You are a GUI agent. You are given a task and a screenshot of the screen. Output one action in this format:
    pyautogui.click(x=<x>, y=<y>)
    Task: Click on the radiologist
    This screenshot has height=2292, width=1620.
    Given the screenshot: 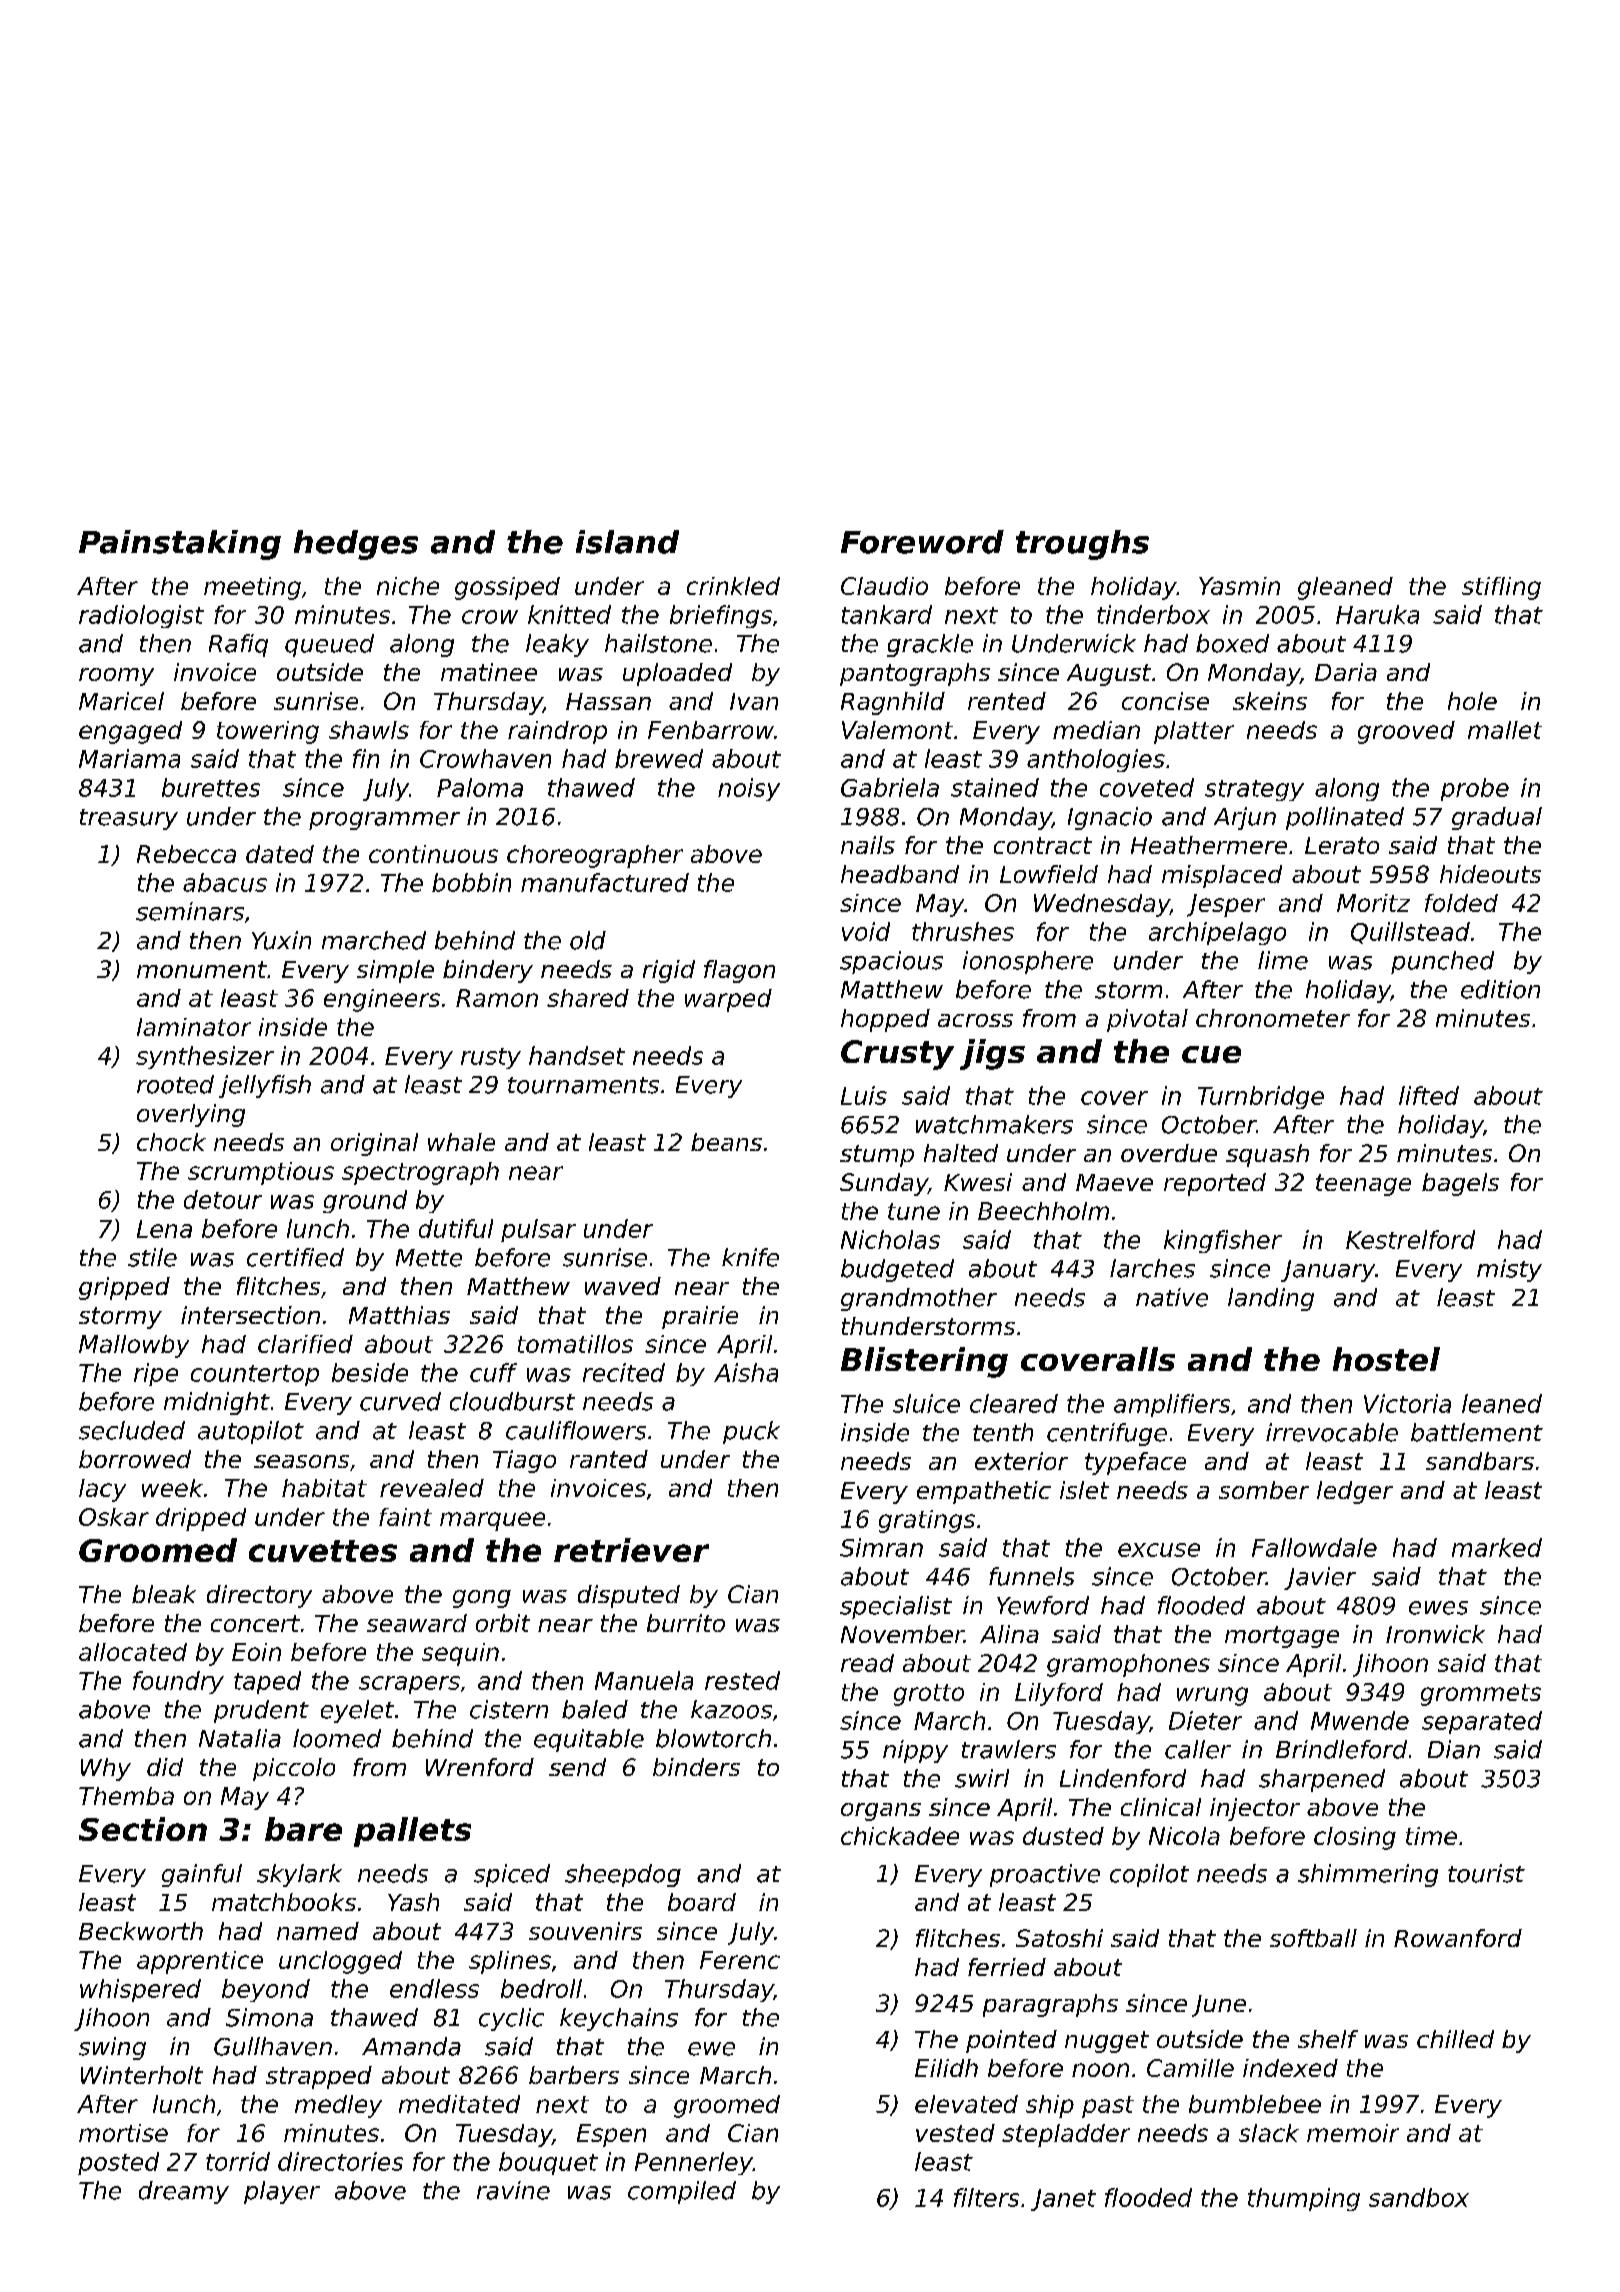 What is the action you would take?
    pyautogui.click(x=141, y=616)
